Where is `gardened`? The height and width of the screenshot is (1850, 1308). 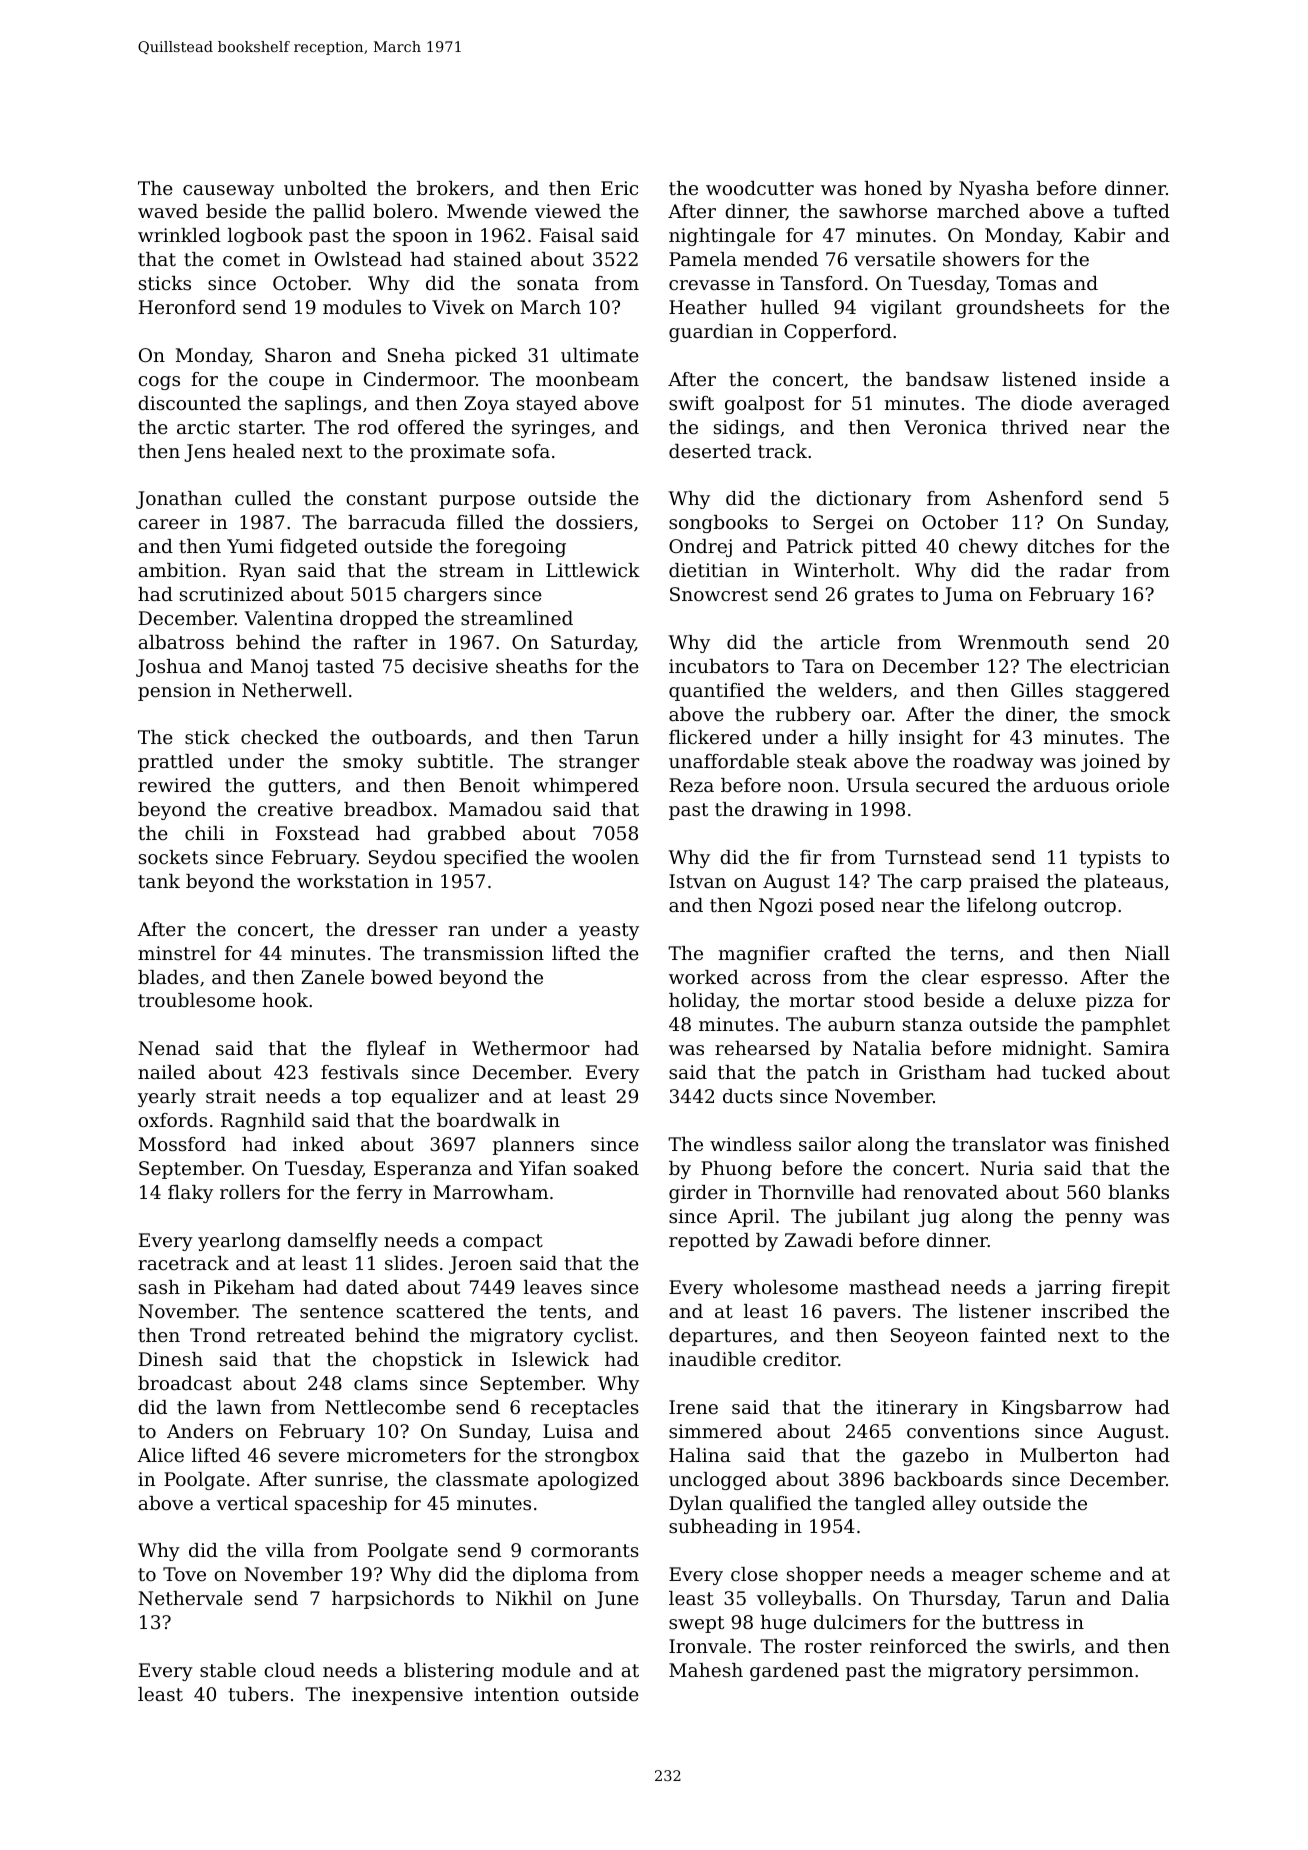
gardened is located at coordinates (794, 1672).
